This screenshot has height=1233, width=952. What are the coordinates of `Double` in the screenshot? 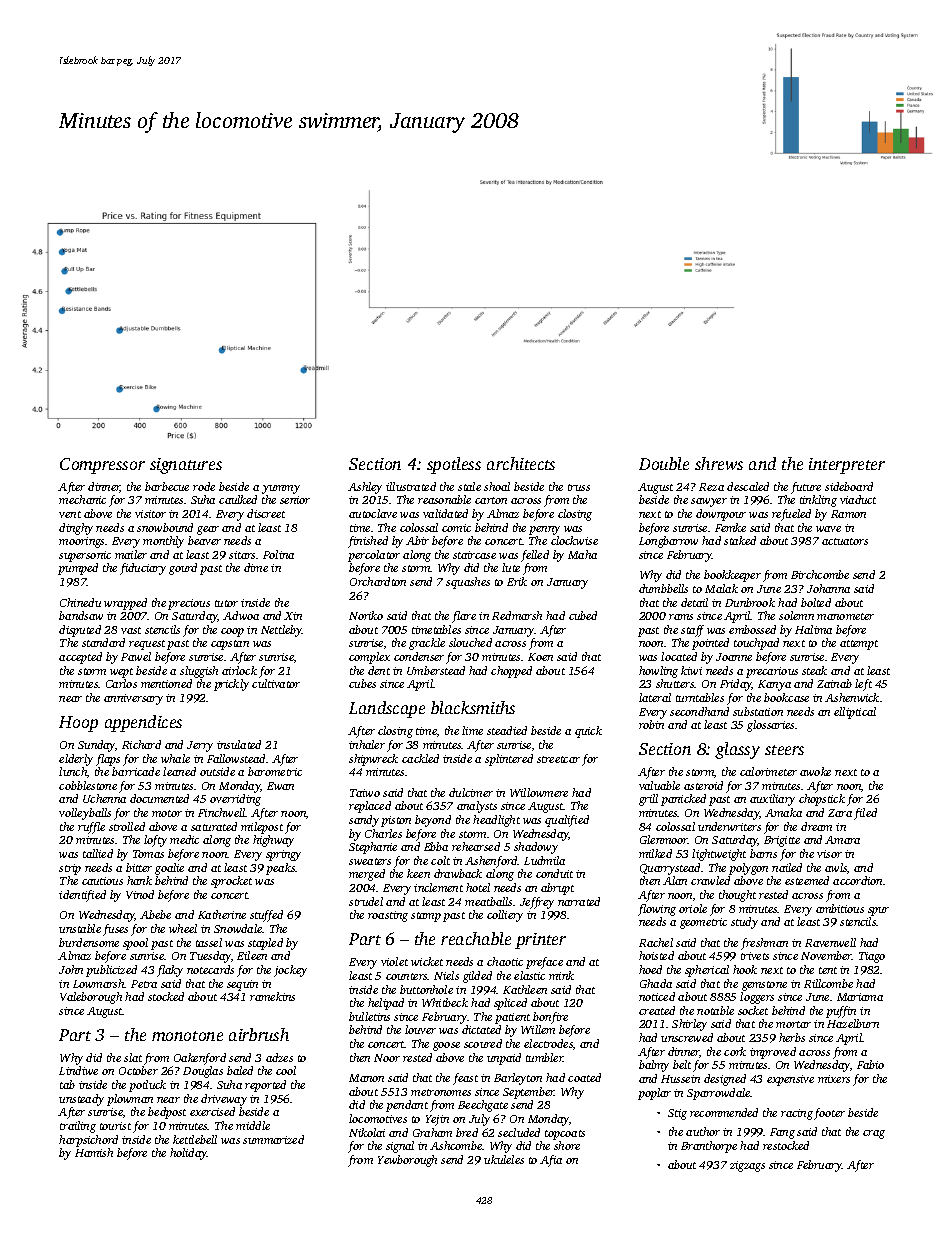 It's located at (664, 463).
